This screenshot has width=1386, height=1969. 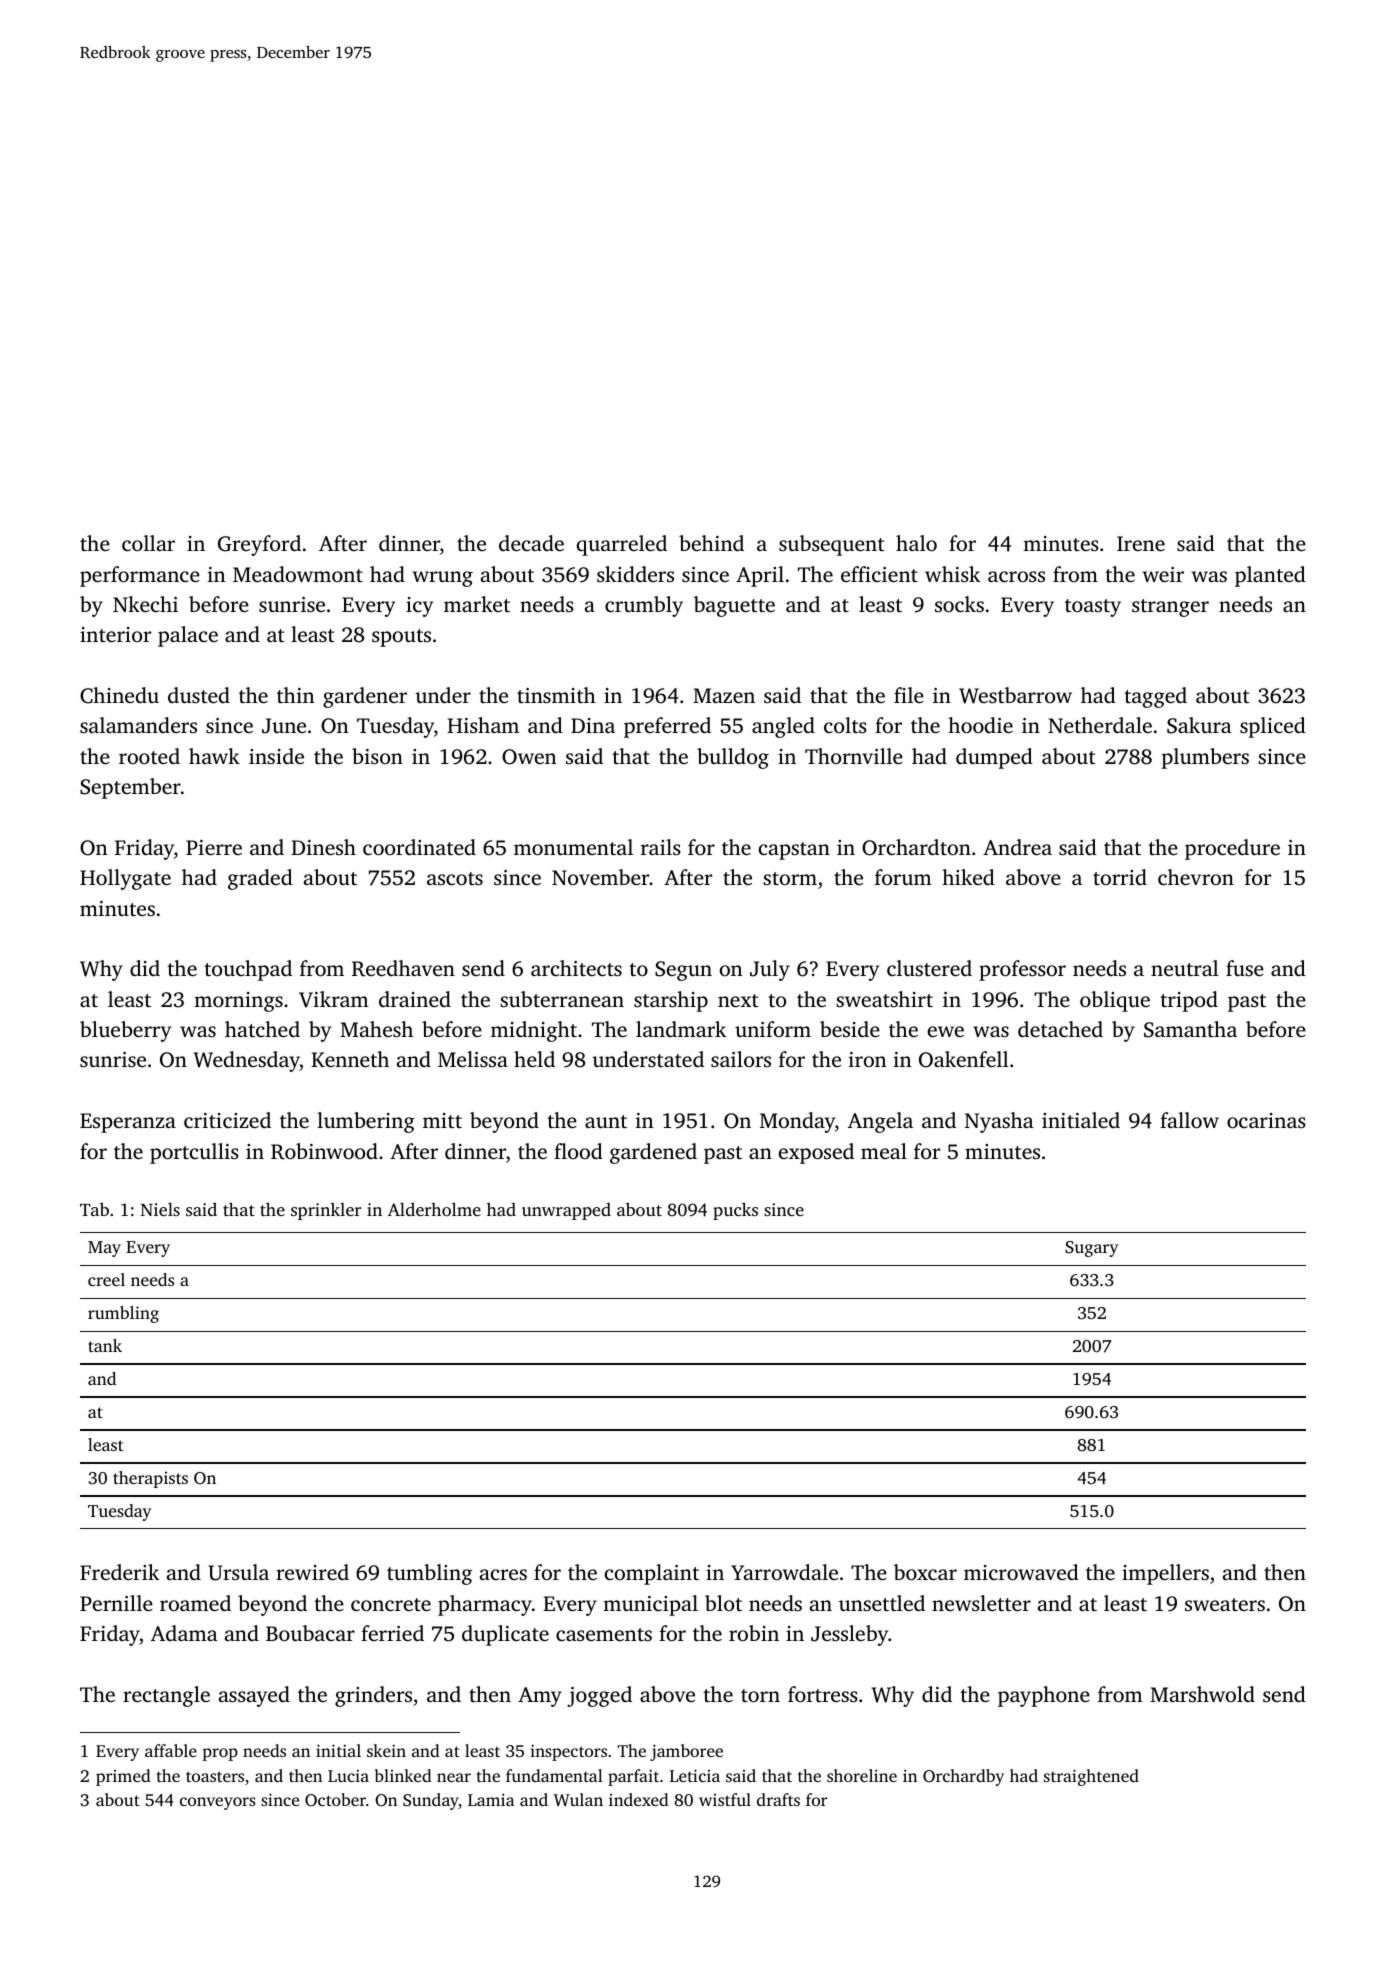 I want to click on Dinesh, so click(x=323, y=847).
